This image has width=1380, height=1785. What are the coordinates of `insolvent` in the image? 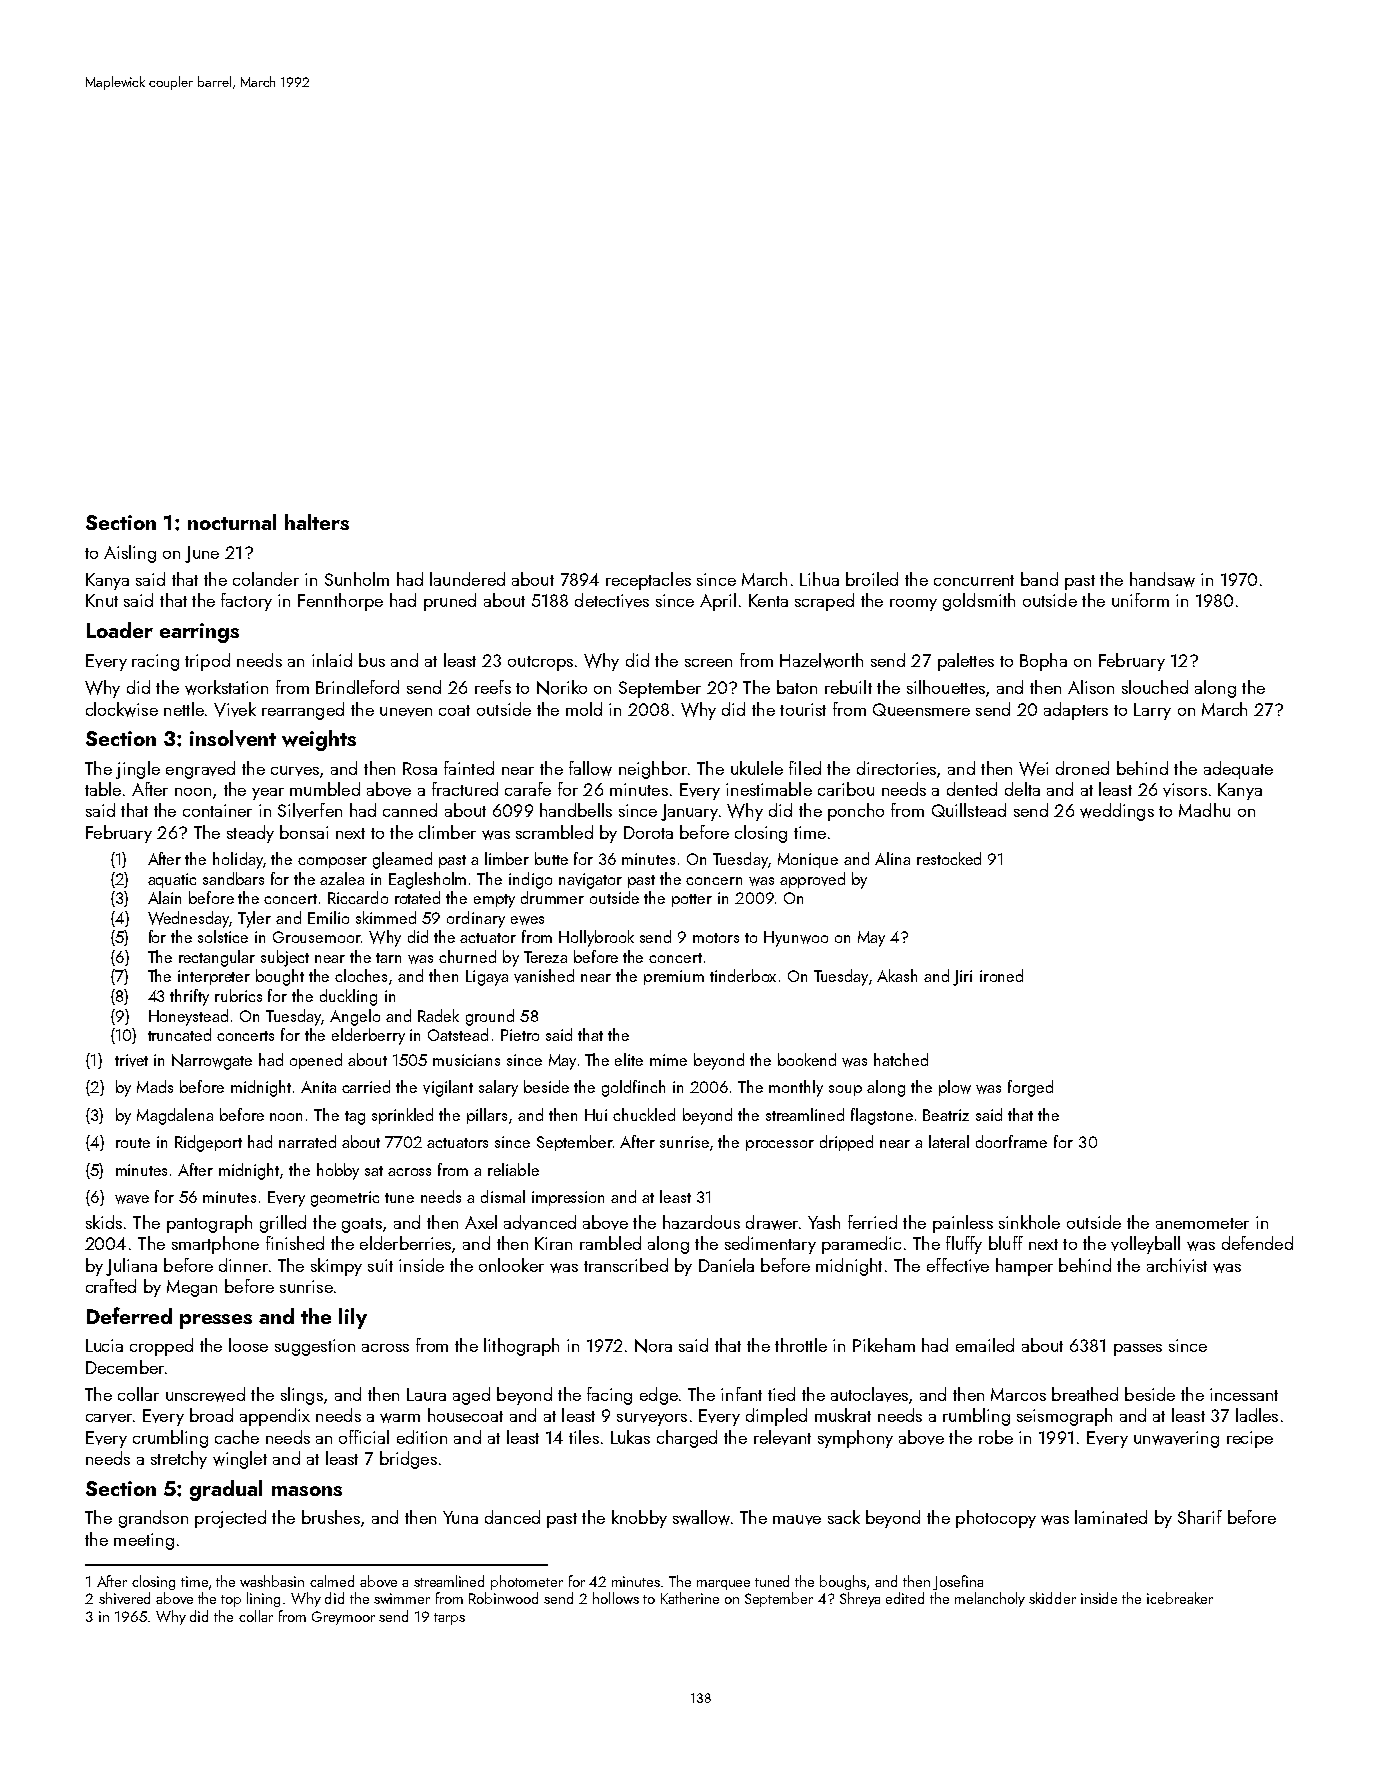 It's located at (233, 738).
